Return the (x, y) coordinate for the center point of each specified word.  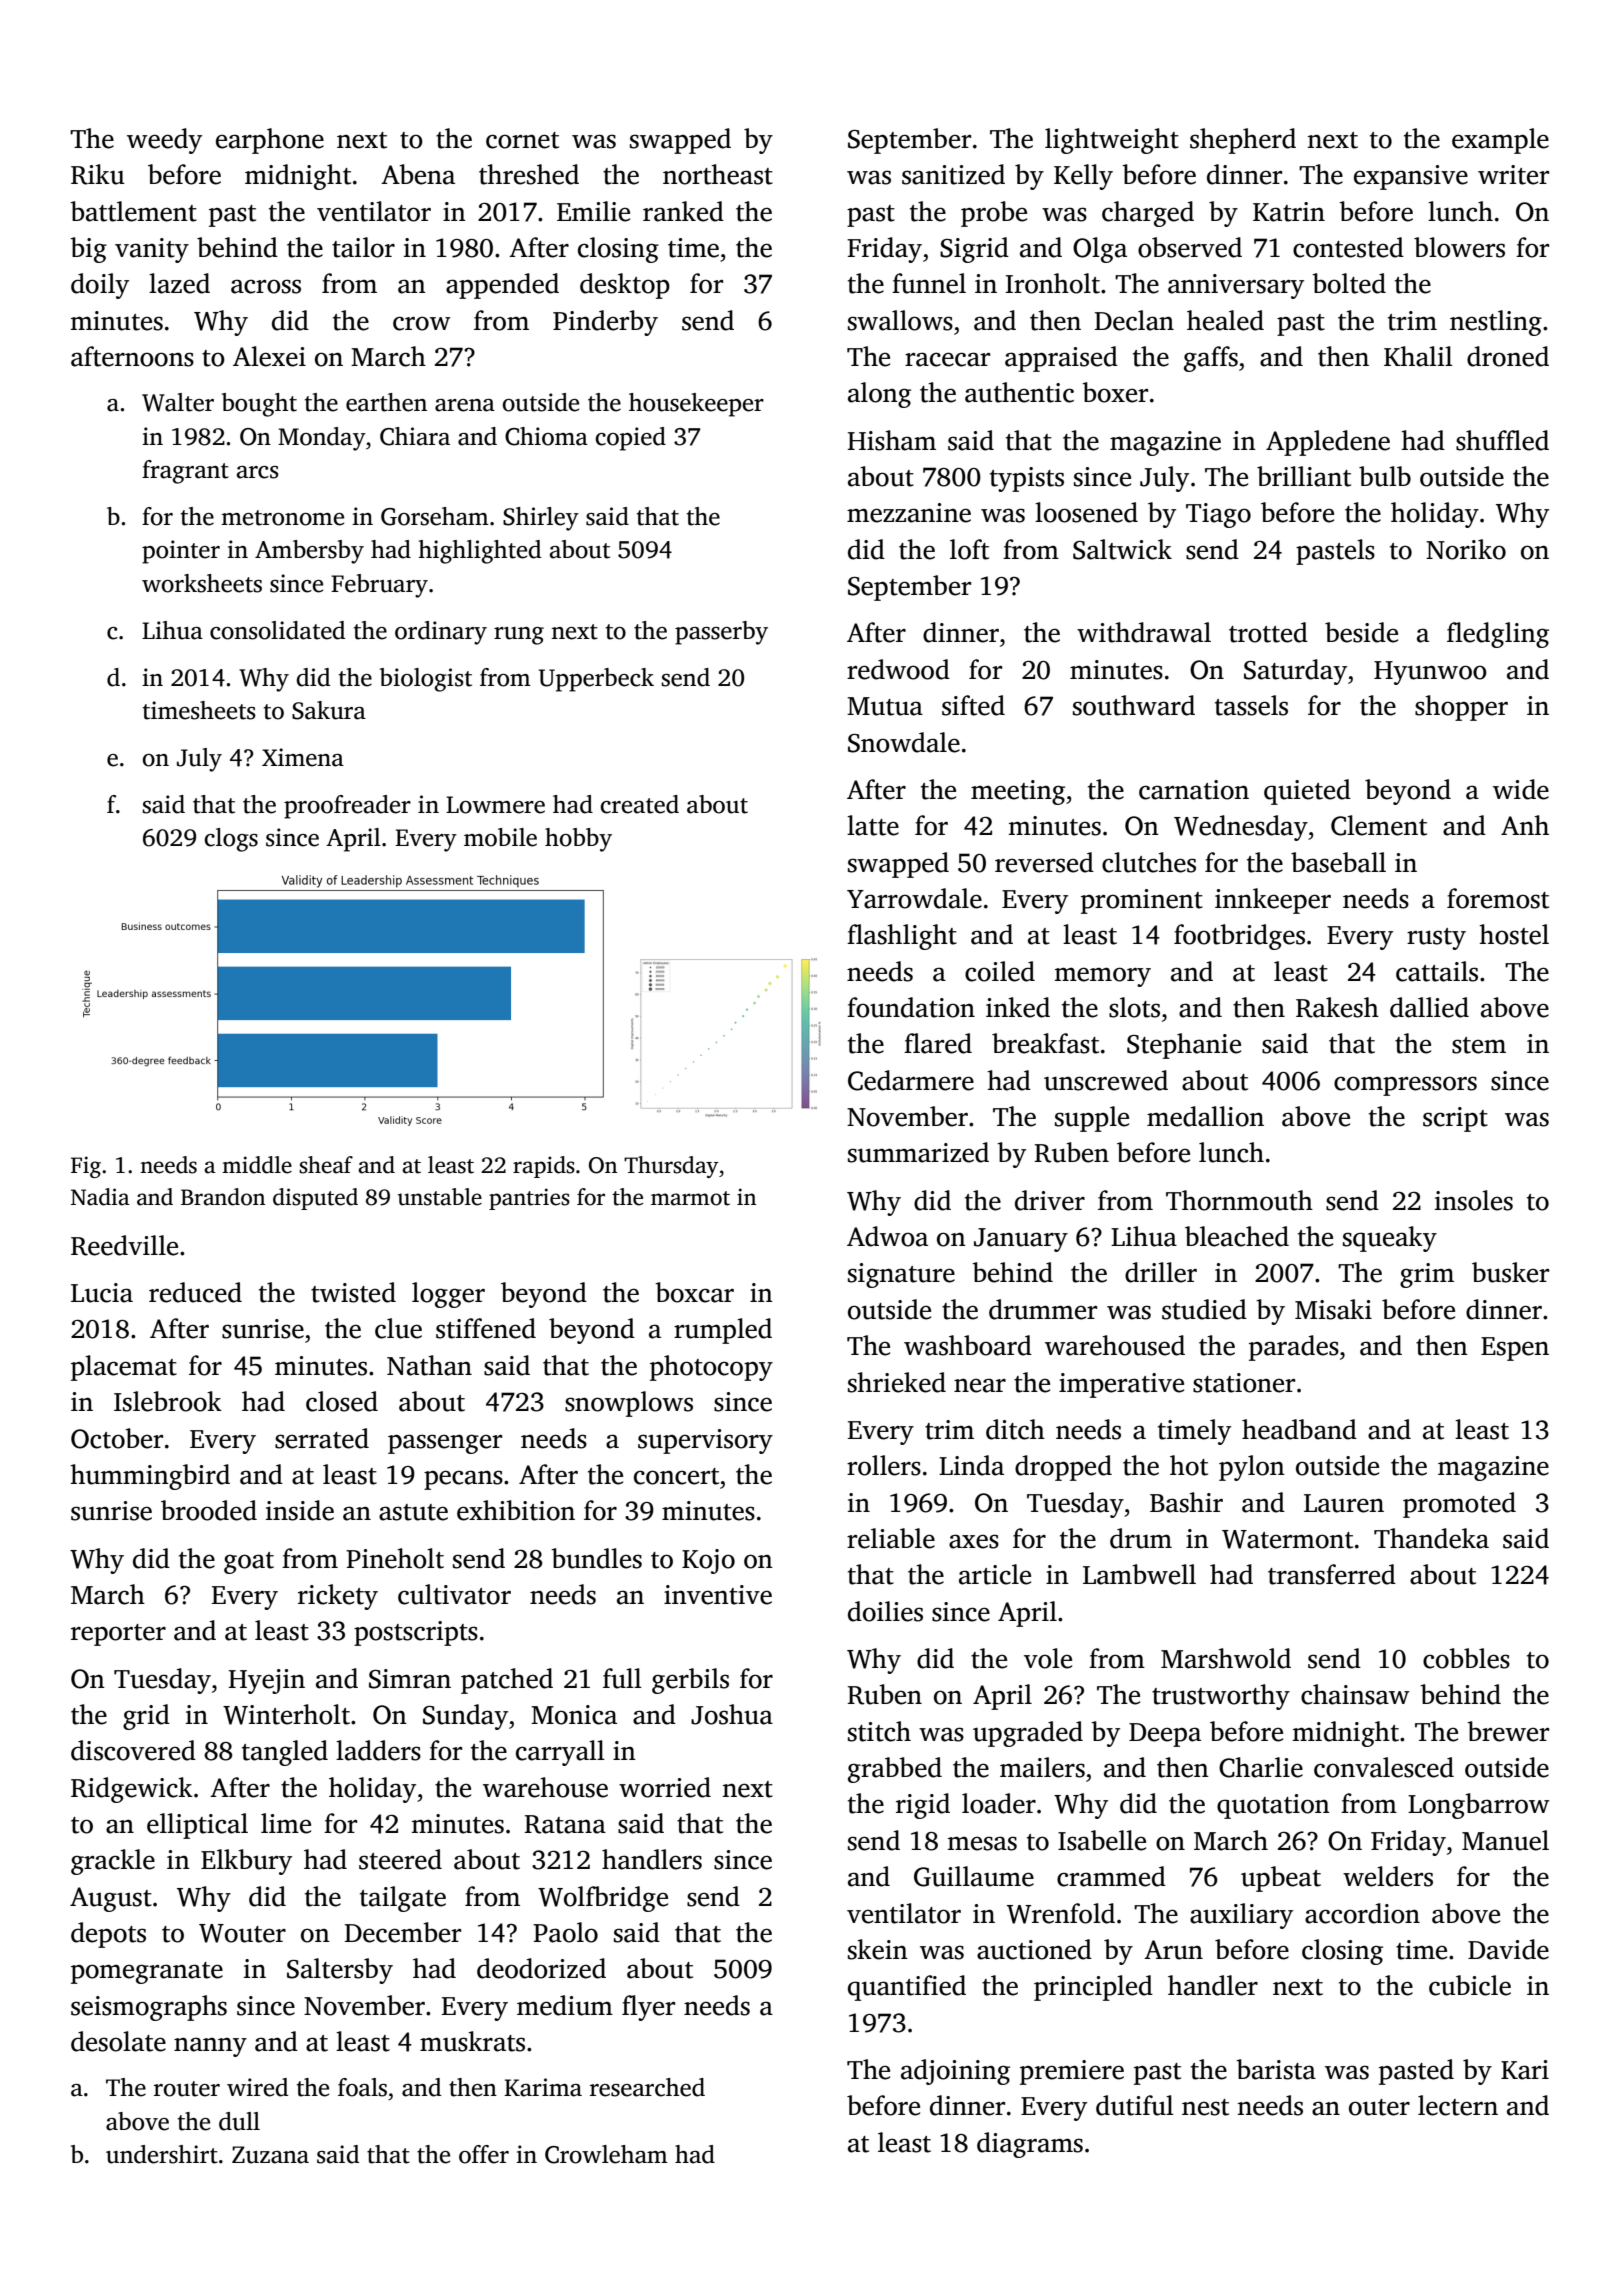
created (639, 804)
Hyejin (267, 1681)
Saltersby (340, 1971)
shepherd (1243, 141)
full (622, 1678)
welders (1388, 1876)
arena (465, 405)
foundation (911, 1007)
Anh (1525, 825)
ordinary (441, 633)
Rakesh (1337, 1007)
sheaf (326, 1165)
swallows (900, 320)
